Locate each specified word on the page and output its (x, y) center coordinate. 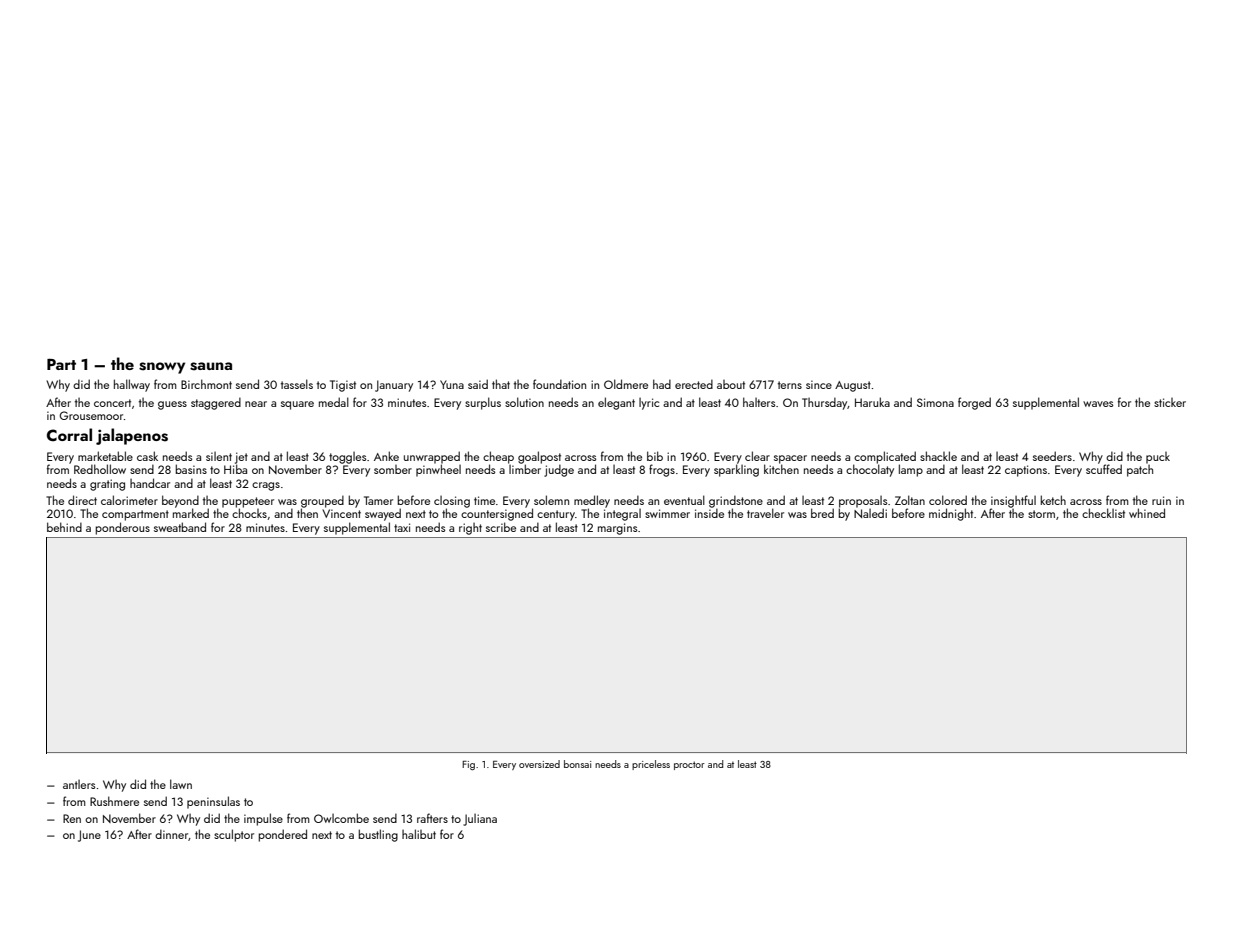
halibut (419, 834)
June (89, 836)
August (853, 386)
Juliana (480, 820)
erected (694, 384)
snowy (162, 368)
